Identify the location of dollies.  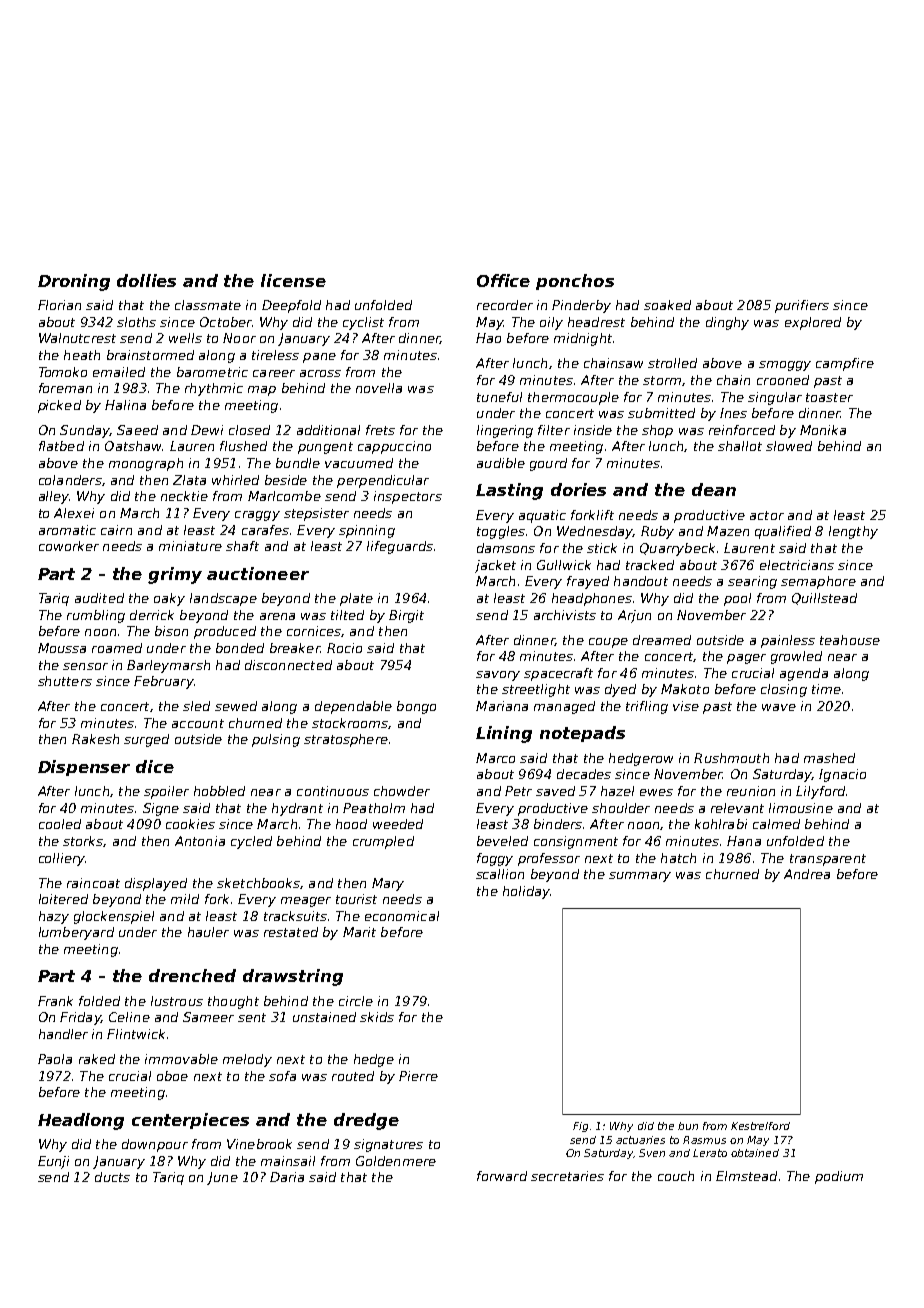
(146, 280).
